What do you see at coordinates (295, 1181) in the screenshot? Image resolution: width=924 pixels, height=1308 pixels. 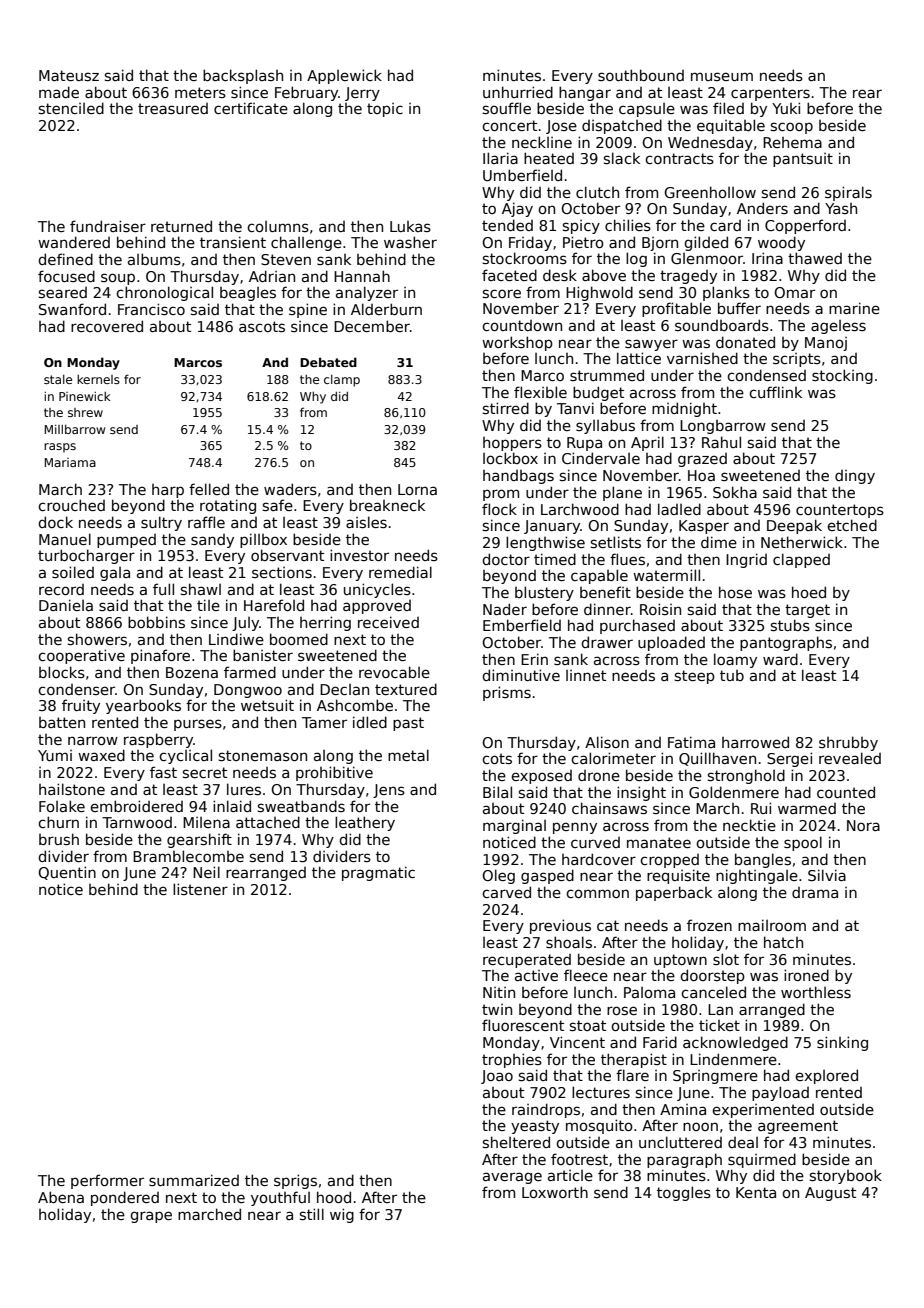 I see `sprigs` at bounding box center [295, 1181].
